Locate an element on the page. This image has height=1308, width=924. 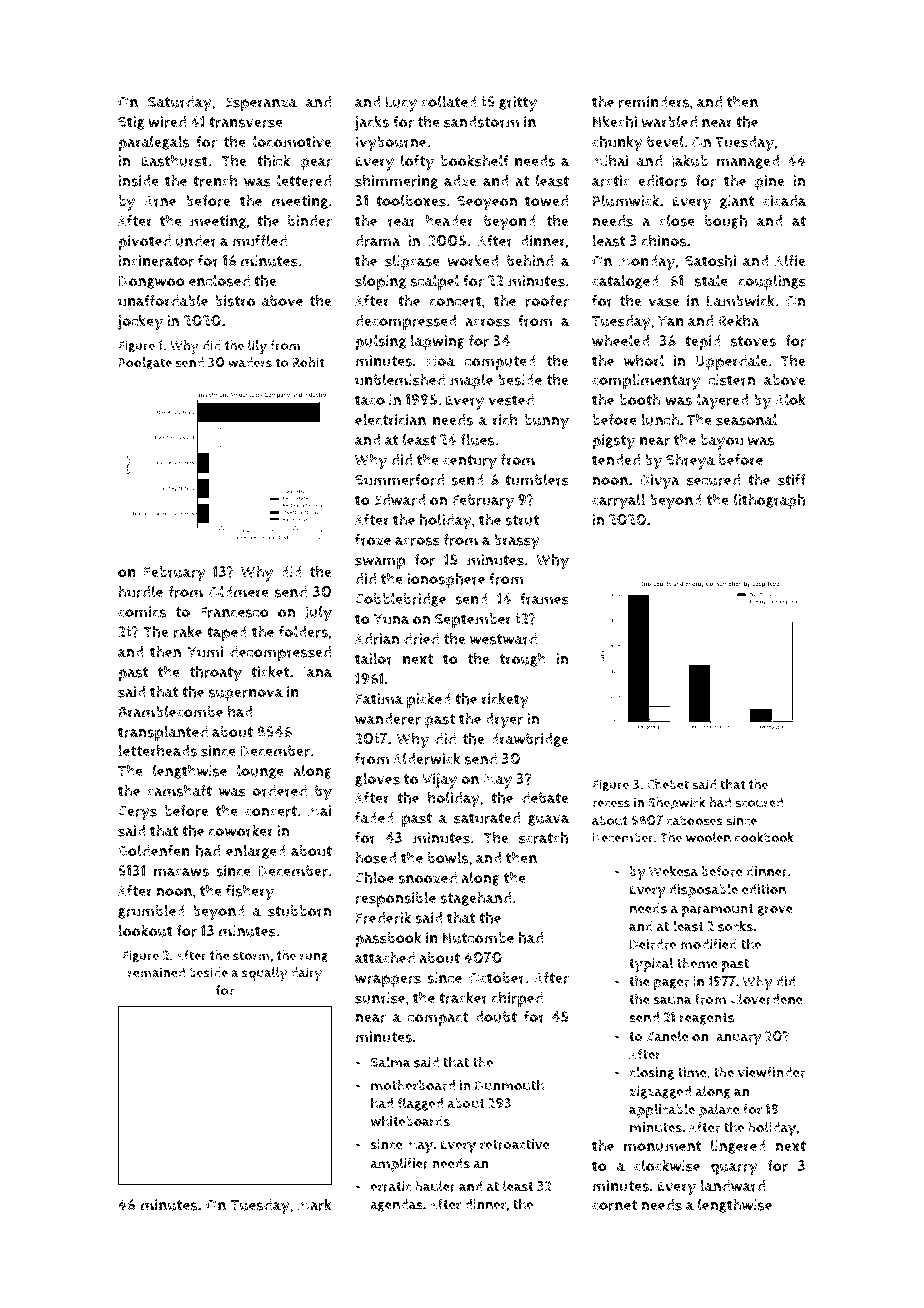
scoured is located at coordinates (759, 802).
